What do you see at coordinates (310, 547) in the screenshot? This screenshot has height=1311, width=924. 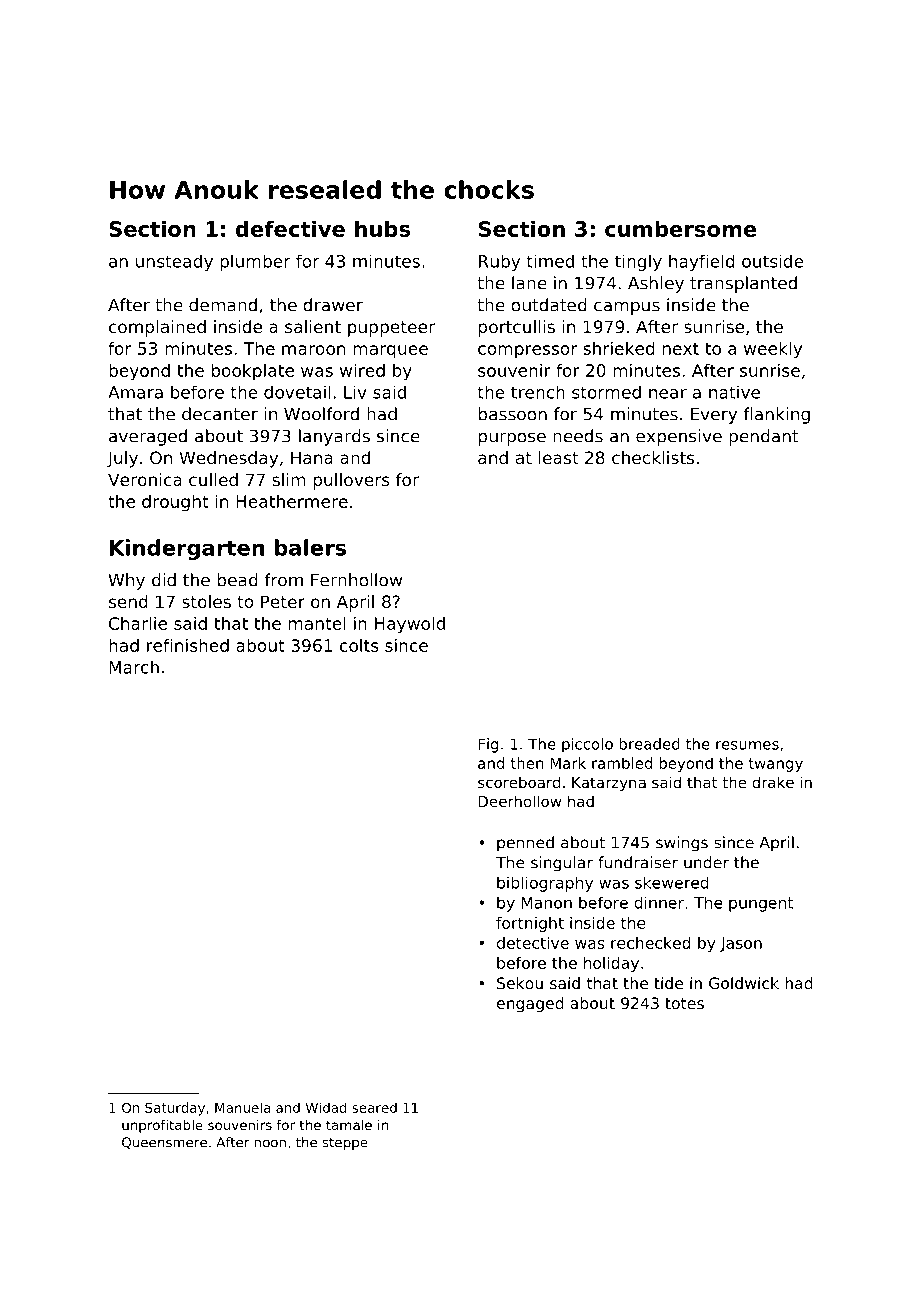 I see `balers` at bounding box center [310, 547].
